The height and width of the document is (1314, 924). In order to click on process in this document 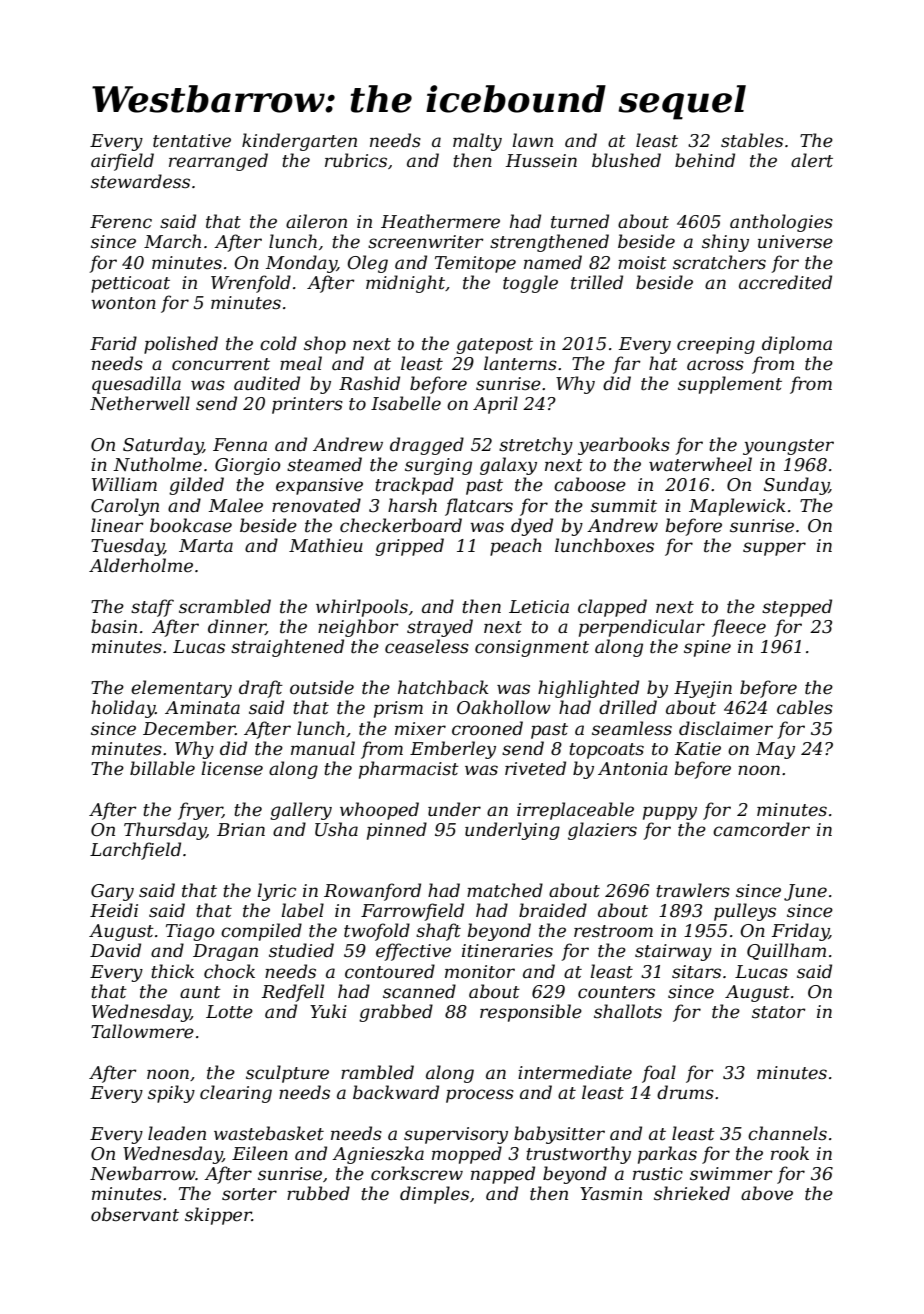, I will do `click(480, 1096)`.
